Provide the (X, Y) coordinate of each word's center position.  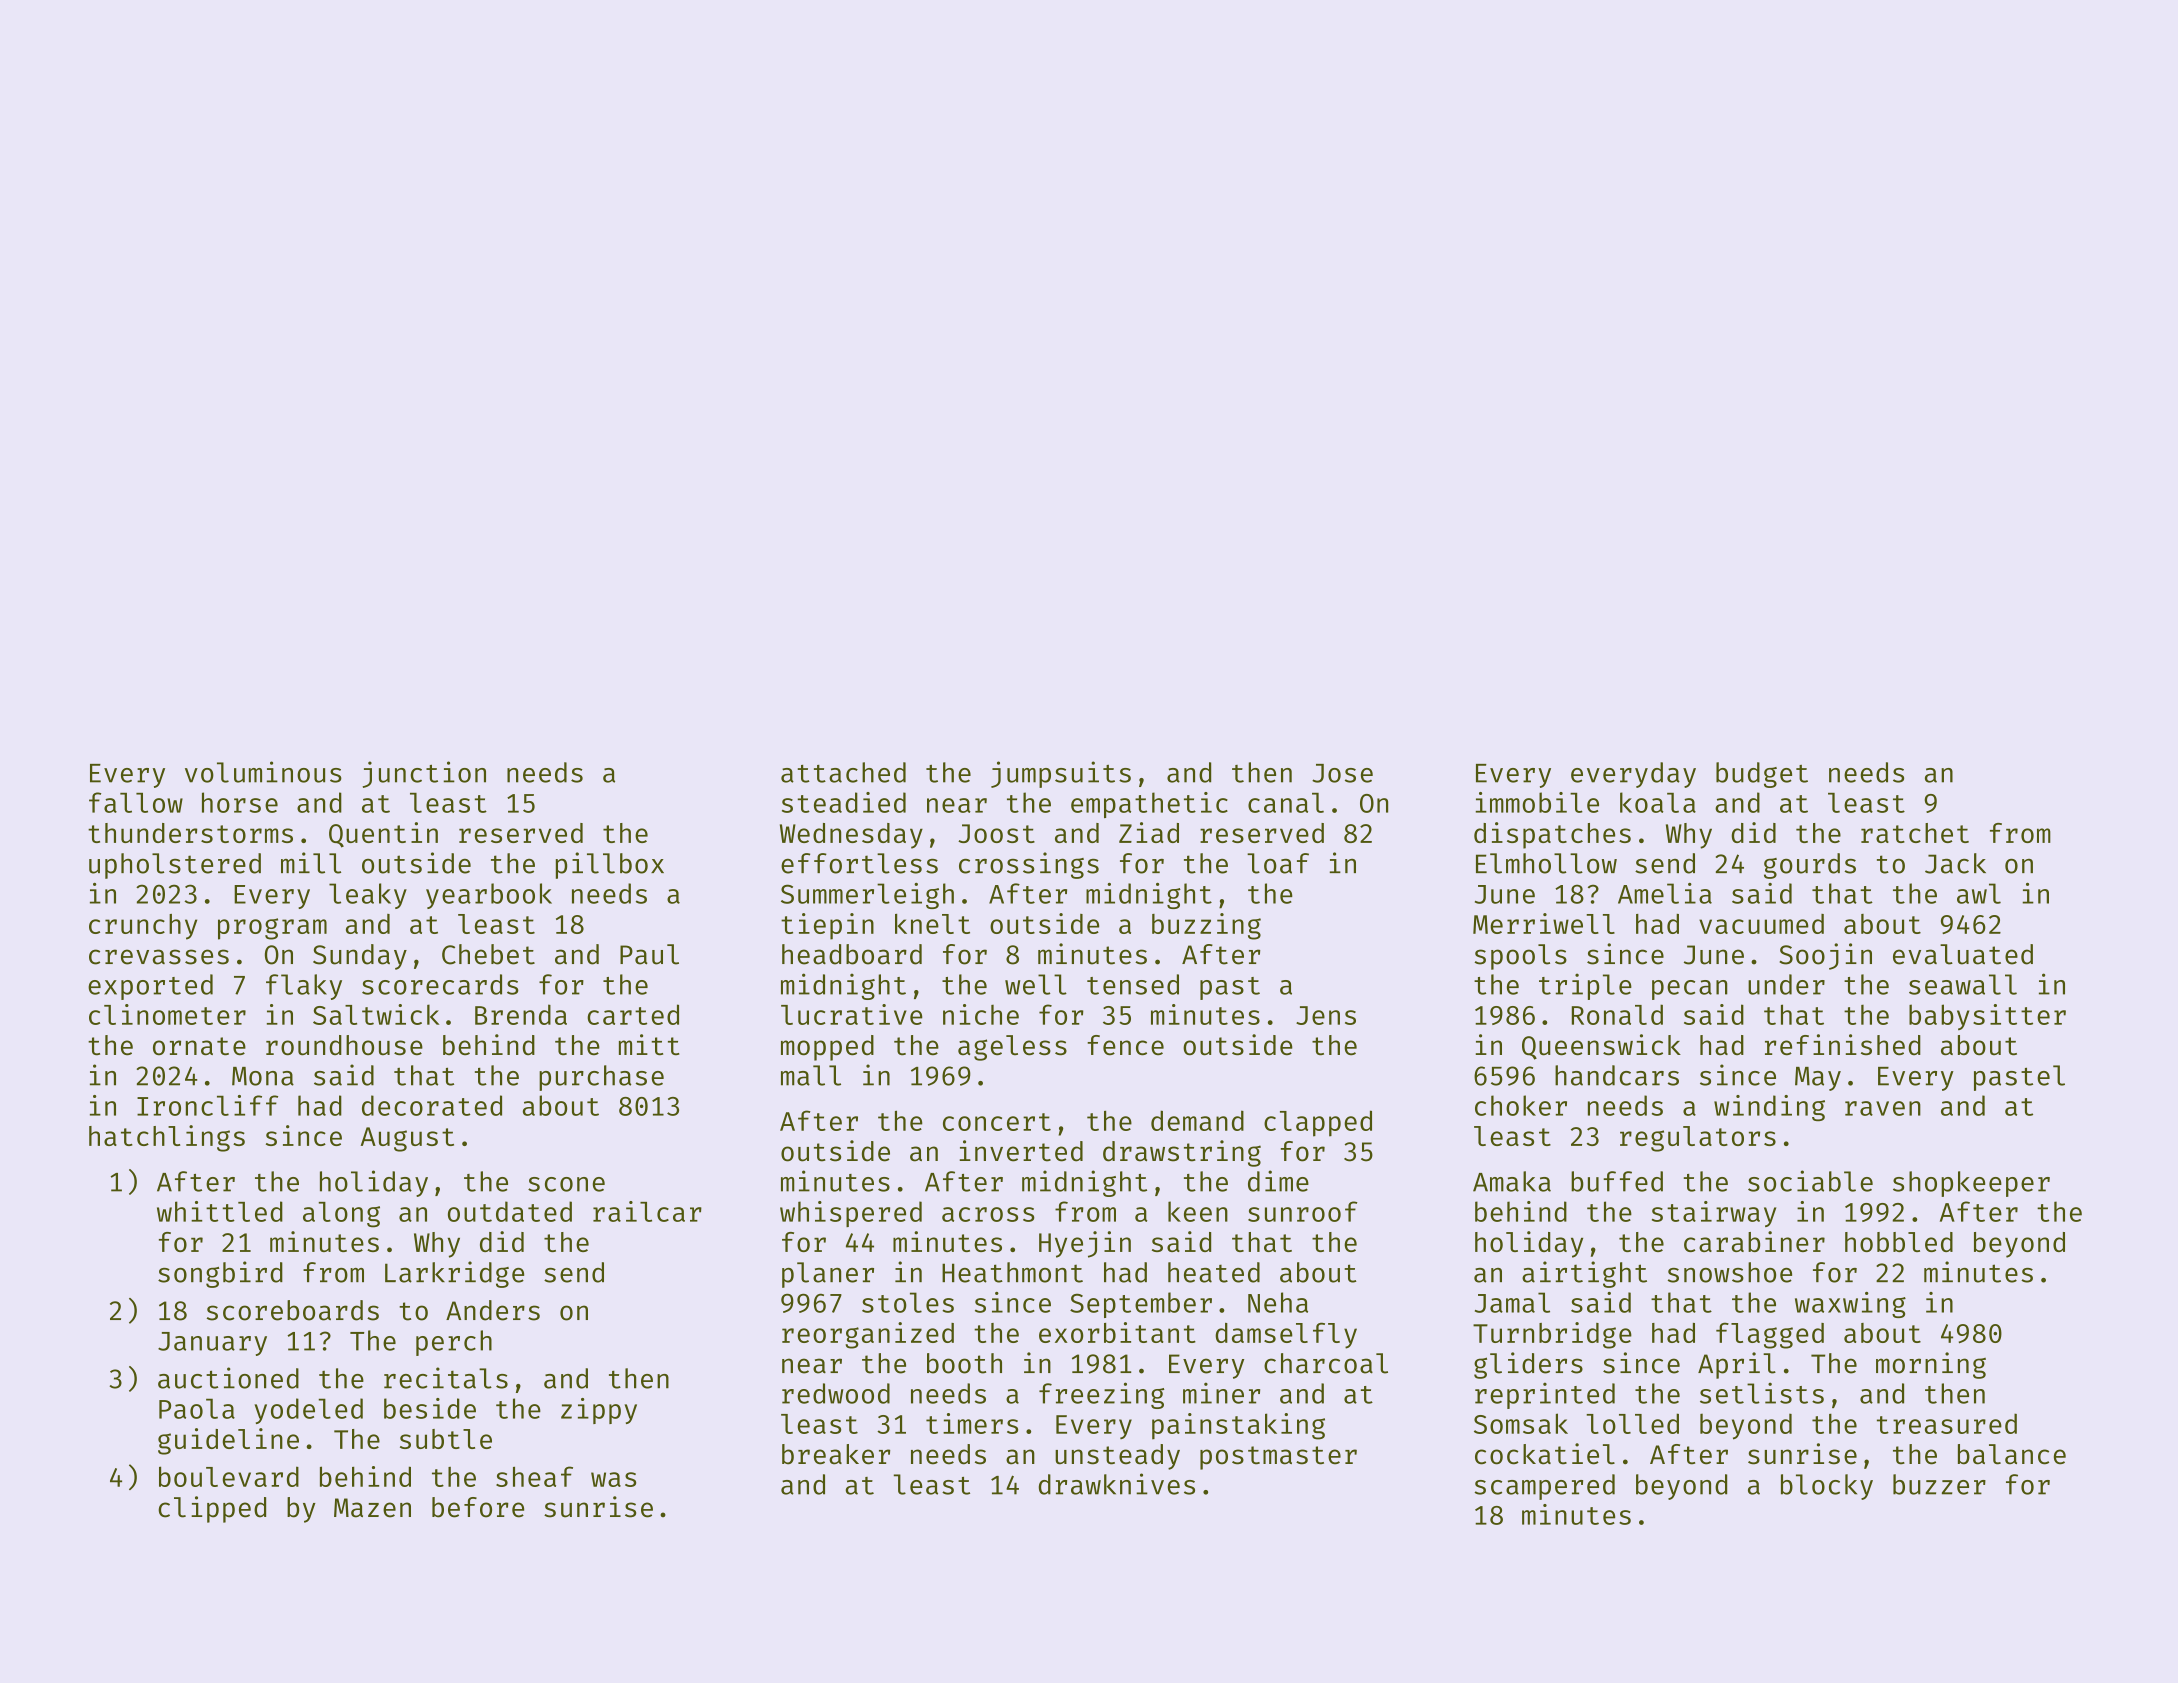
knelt (932, 924)
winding (1769, 1108)
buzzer (1939, 1484)
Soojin (1826, 956)
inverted (1021, 1151)
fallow (136, 802)
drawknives (1117, 1484)
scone (566, 1184)
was (613, 1479)
